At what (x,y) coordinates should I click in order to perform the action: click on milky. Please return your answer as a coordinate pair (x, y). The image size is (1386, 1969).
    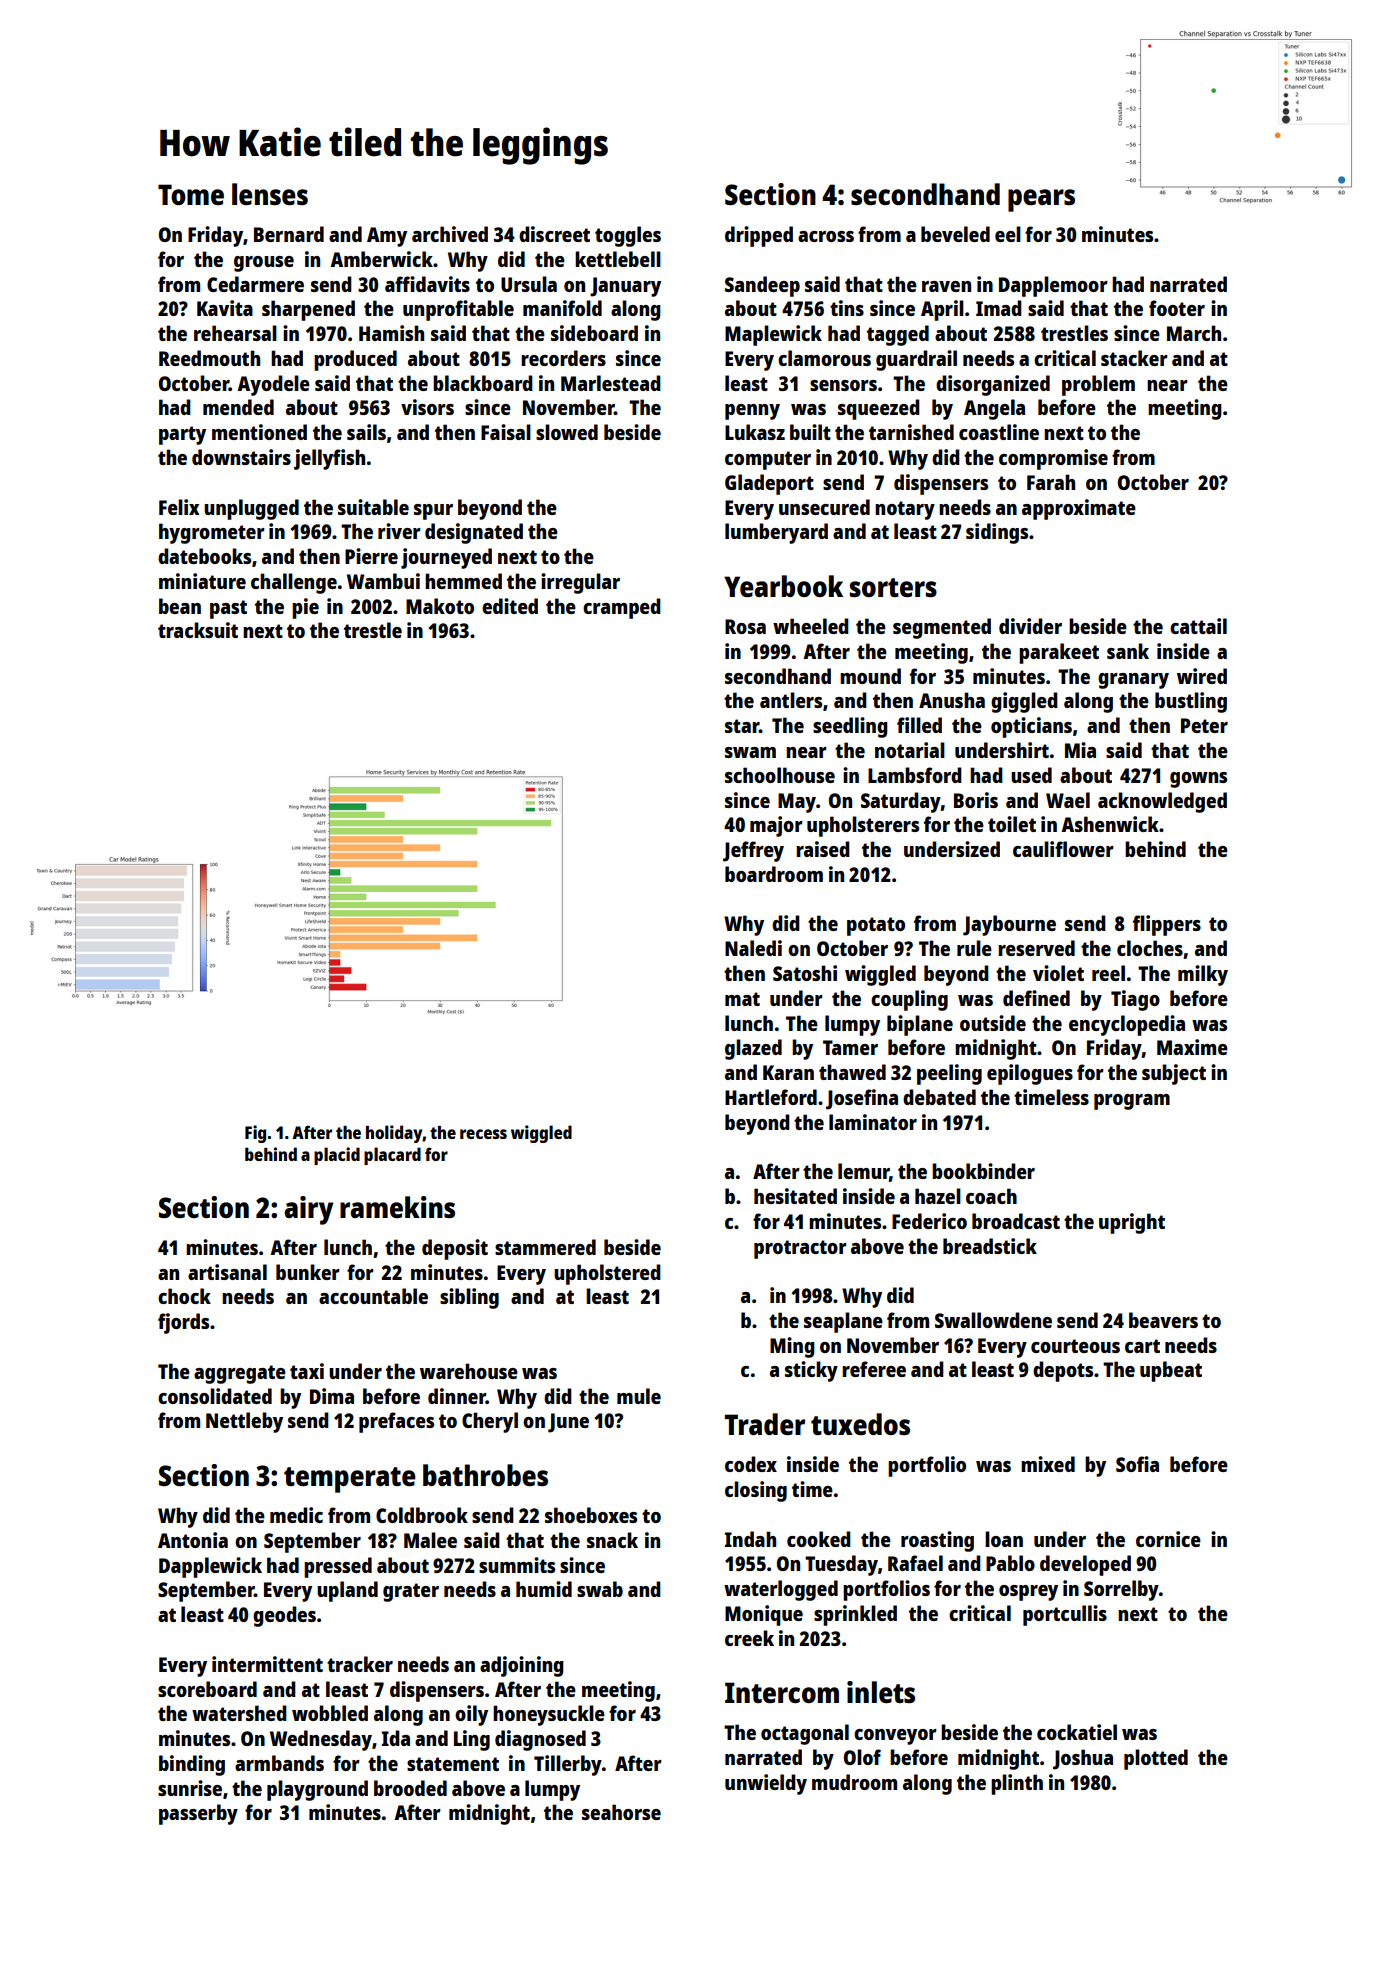
    Looking at the image, I should click on (1203, 975).
